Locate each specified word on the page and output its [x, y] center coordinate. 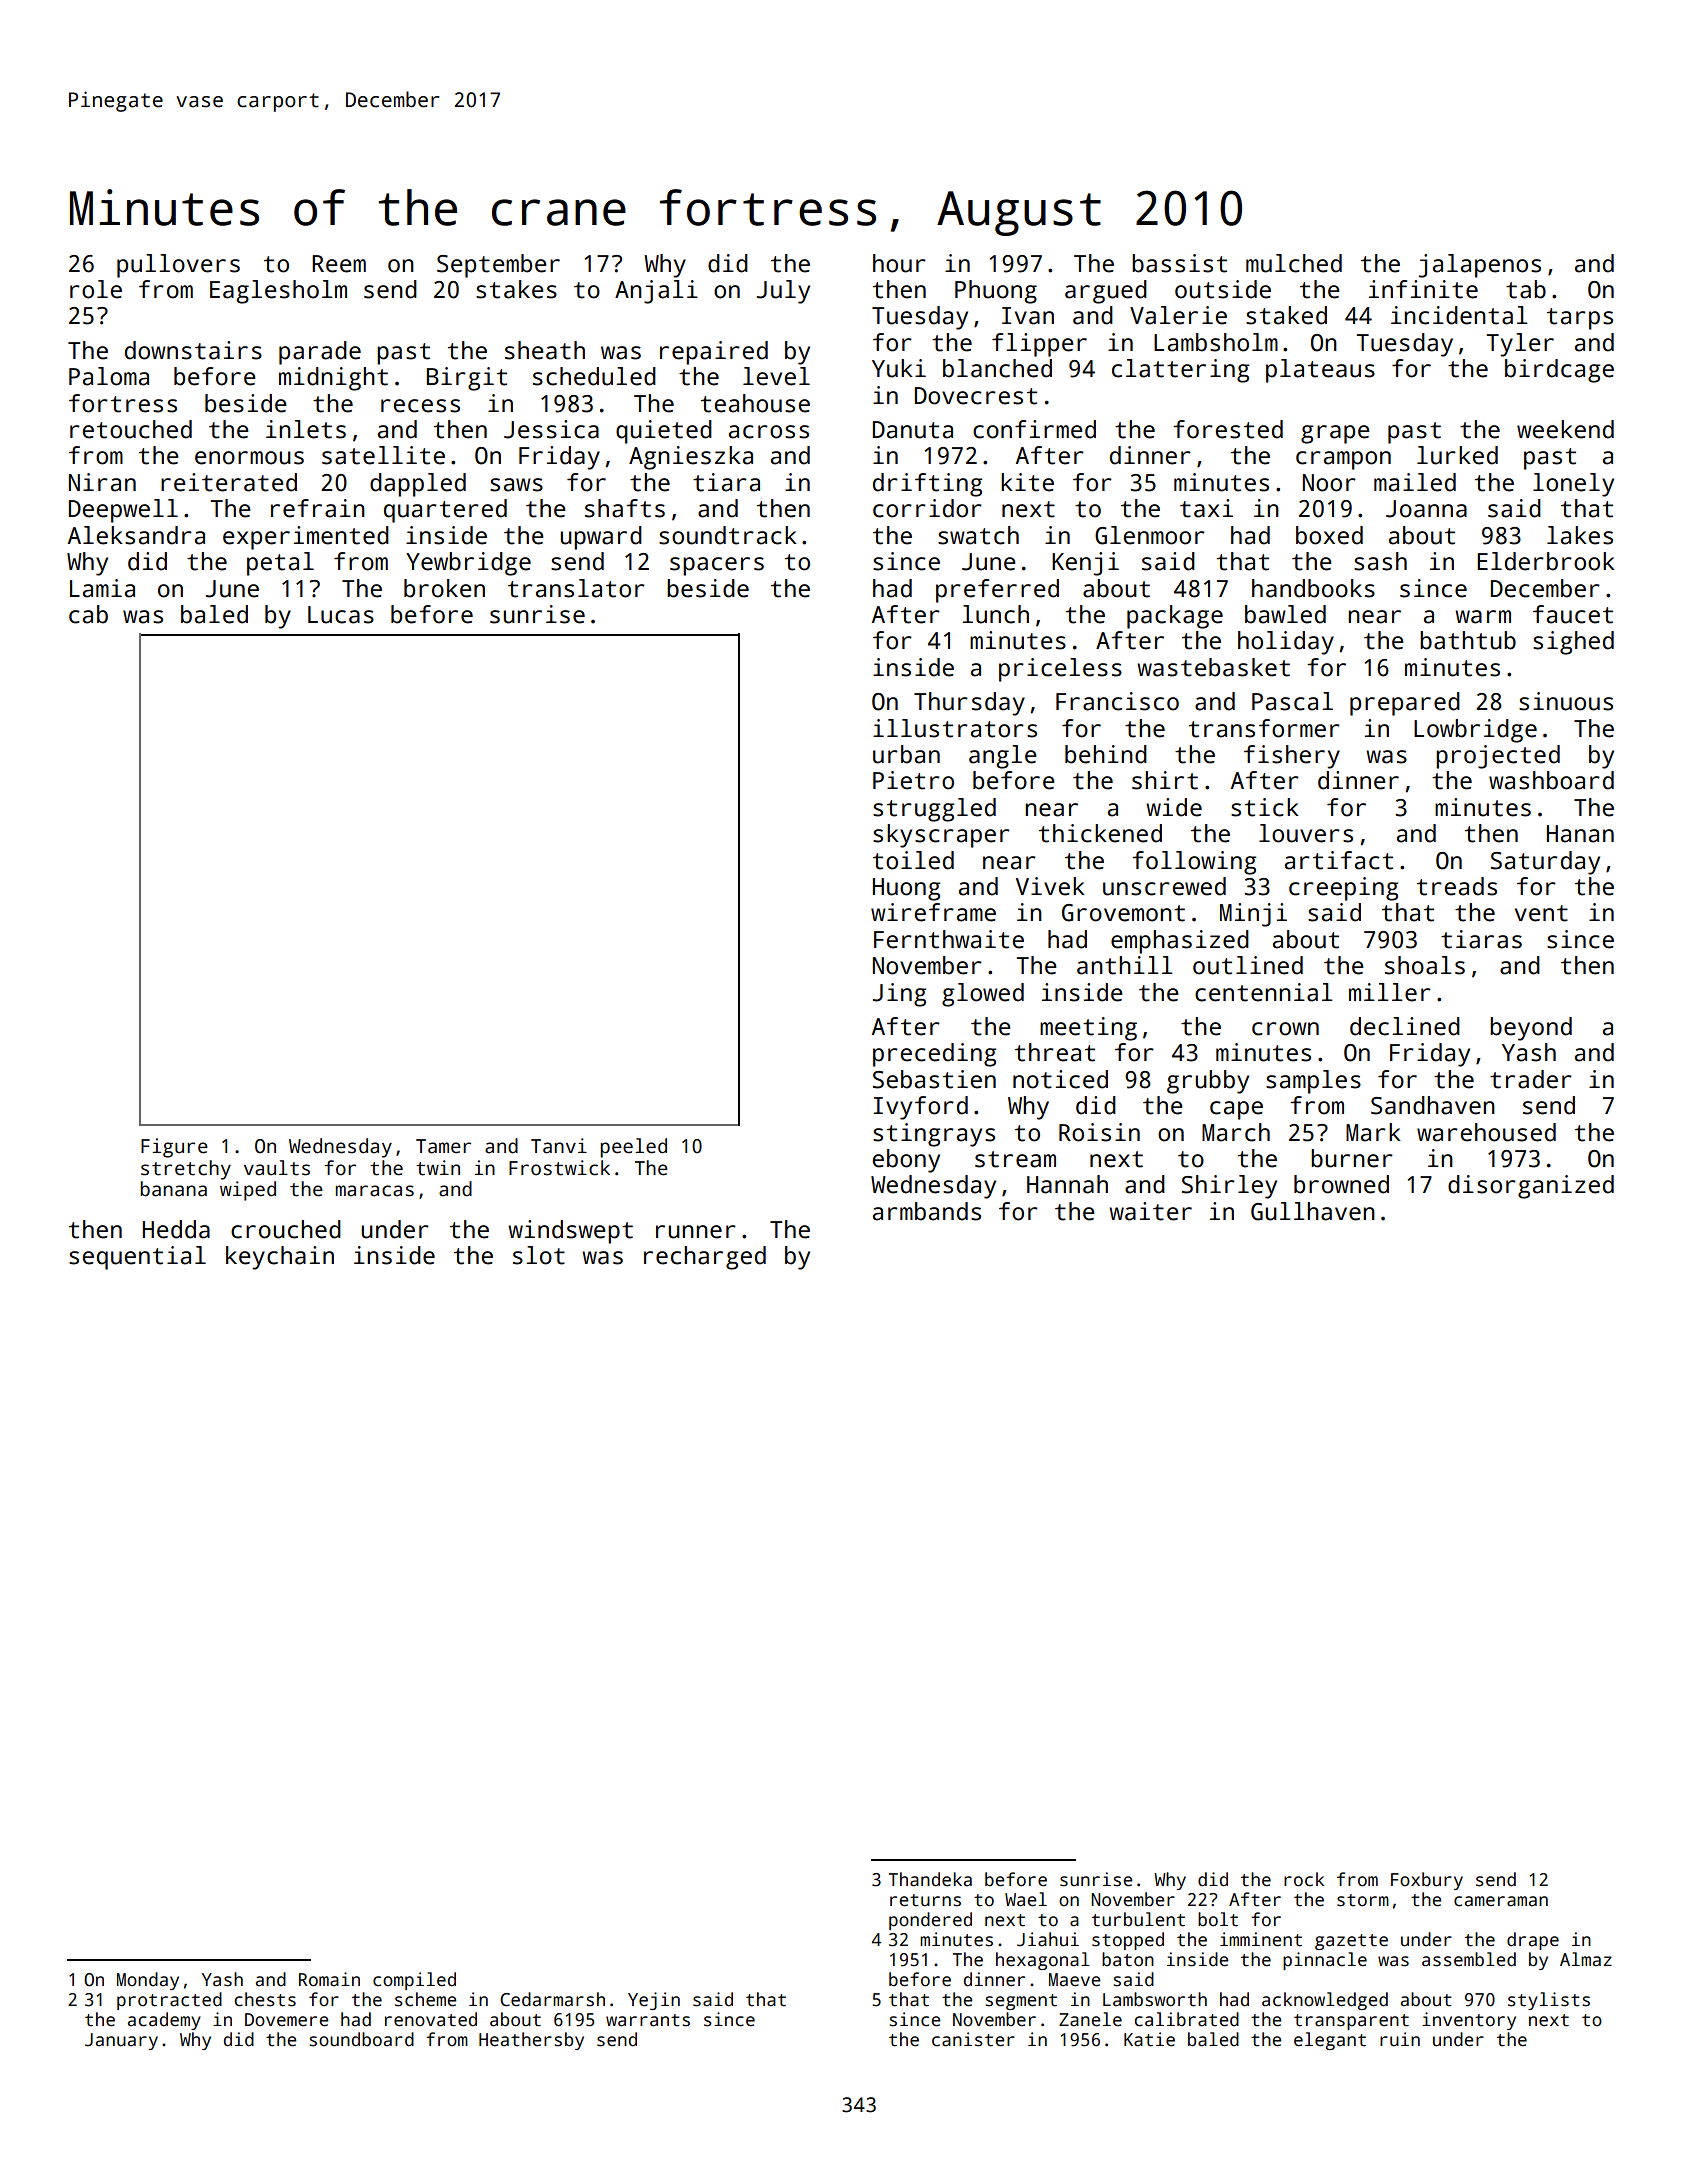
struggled [934, 810]
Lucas [341, 615]
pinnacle [1325, 1961]
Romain [329, 1979]
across [769, 432]
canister [973, 2039]
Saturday [1545, 863]
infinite [1423, 289]
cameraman [1501, 1901]
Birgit [467, 379]
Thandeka [930, 1879]
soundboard [362, 2039]
